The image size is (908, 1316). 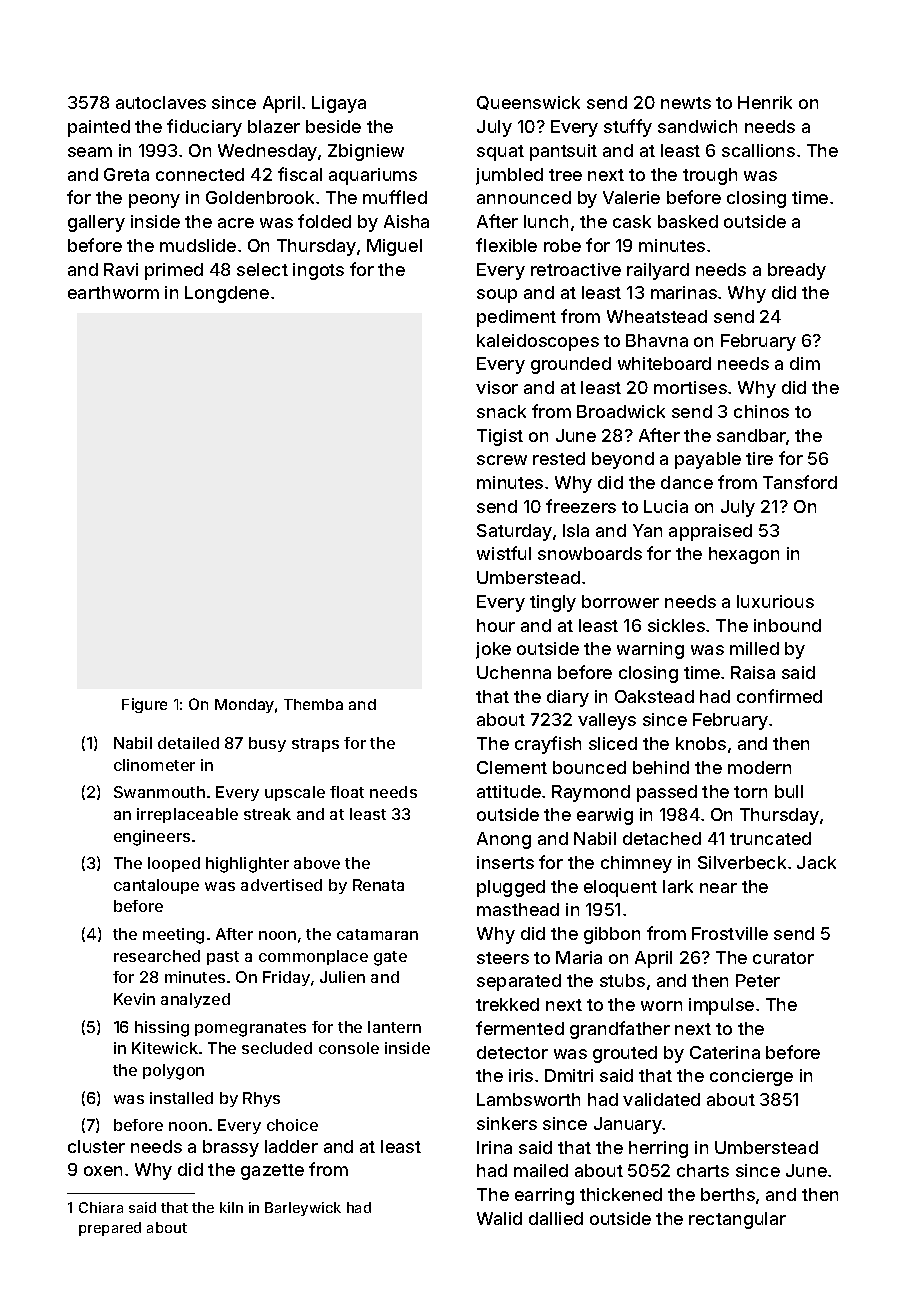 I want to click on luxurious, so click(x=775, y=601).
